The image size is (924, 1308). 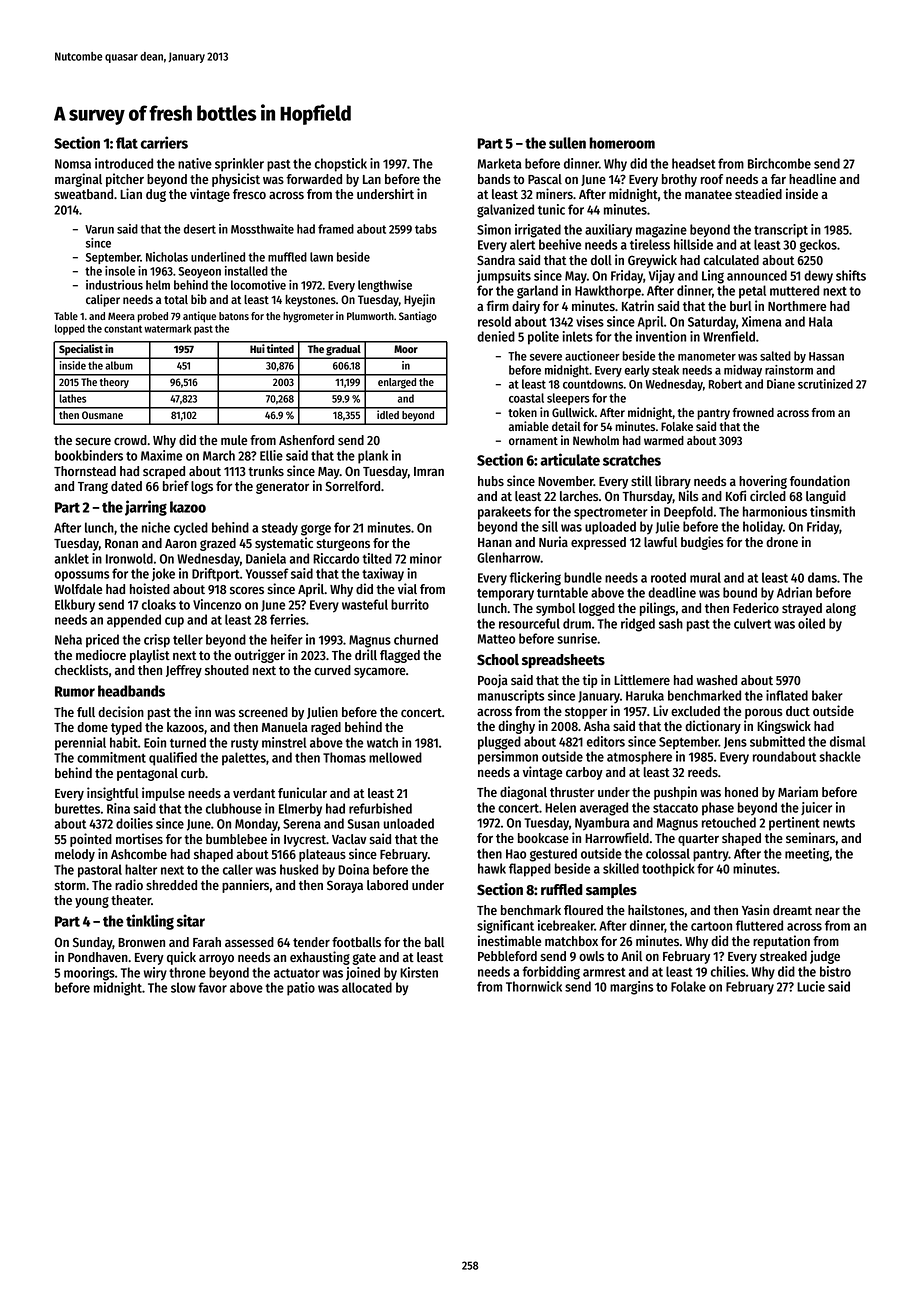 I want to click on honed, so click(x=741, y=792).
